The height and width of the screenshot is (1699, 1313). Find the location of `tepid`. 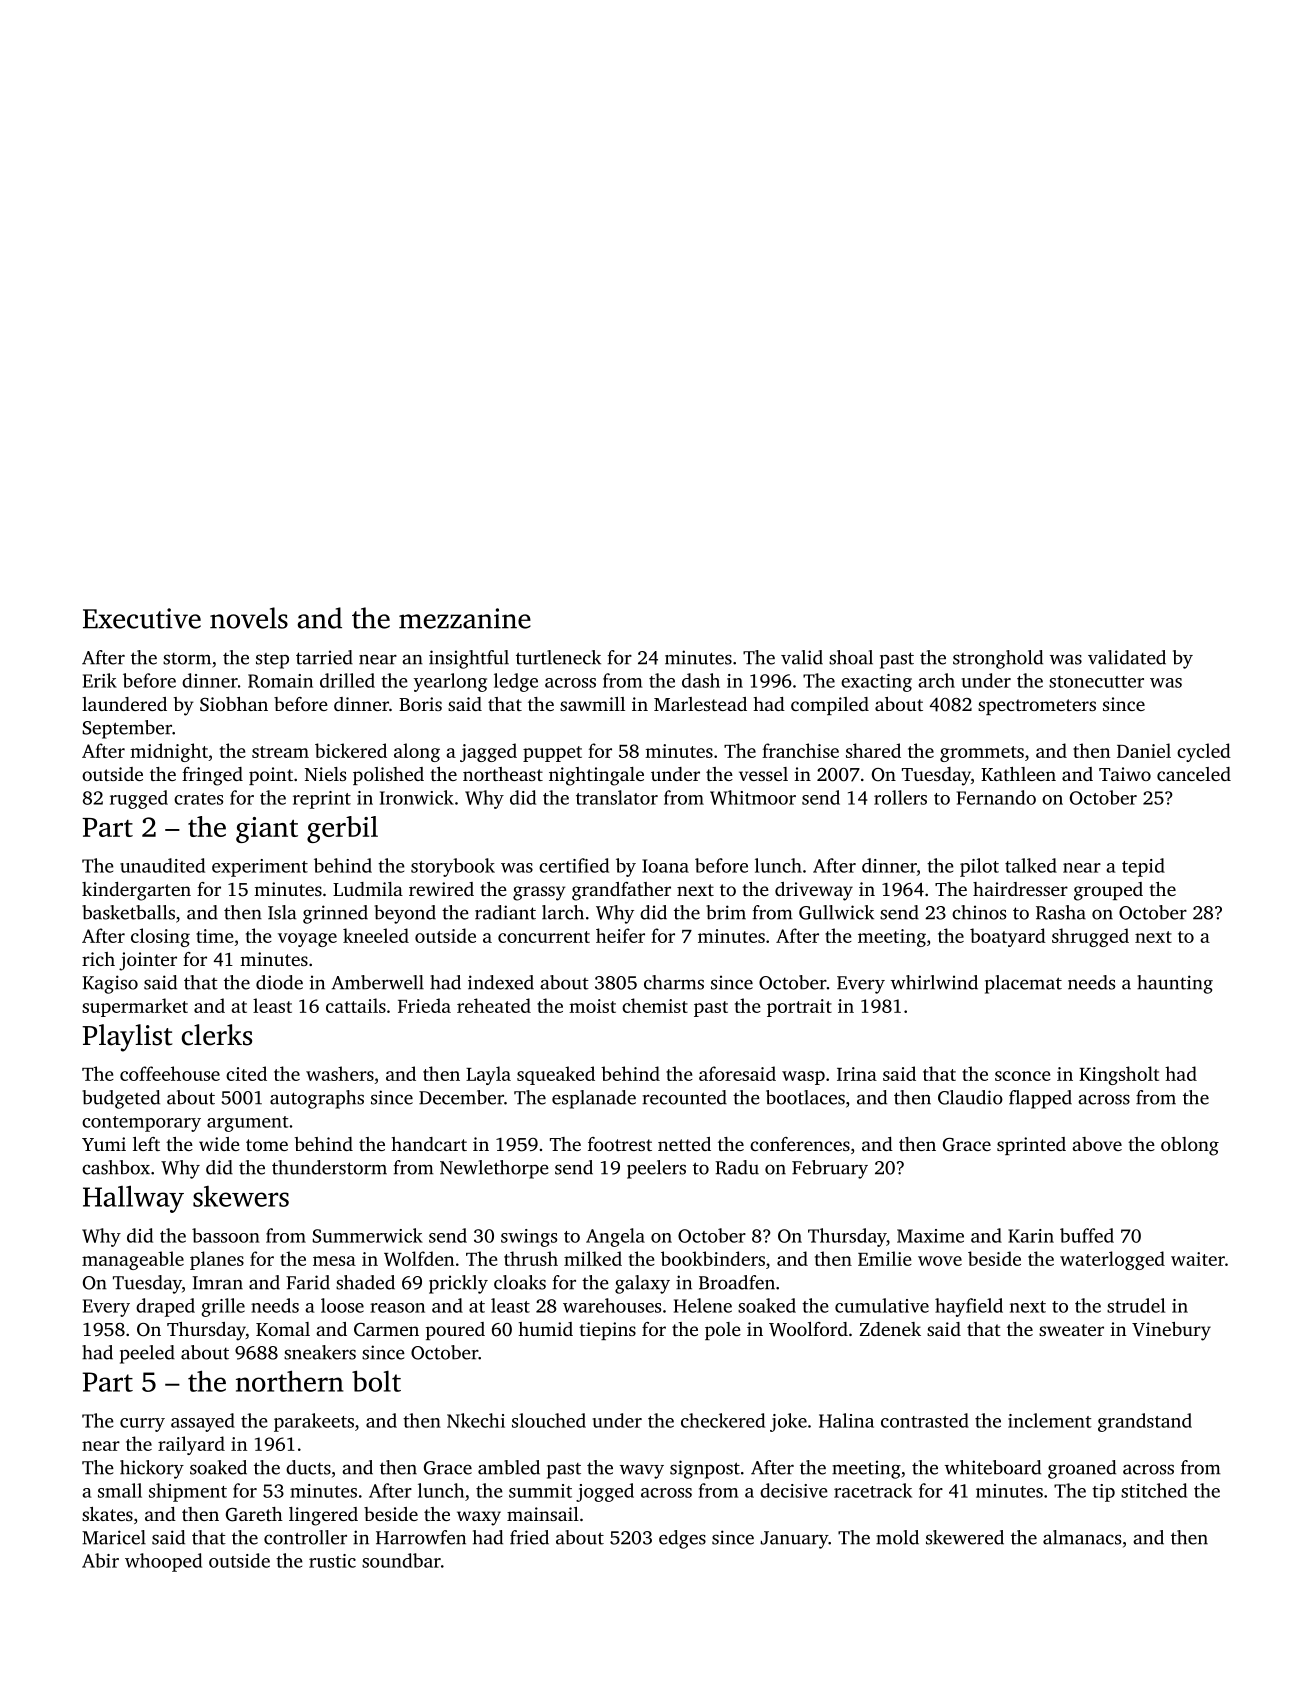

tepid is located at coordinates (1143, 867).
